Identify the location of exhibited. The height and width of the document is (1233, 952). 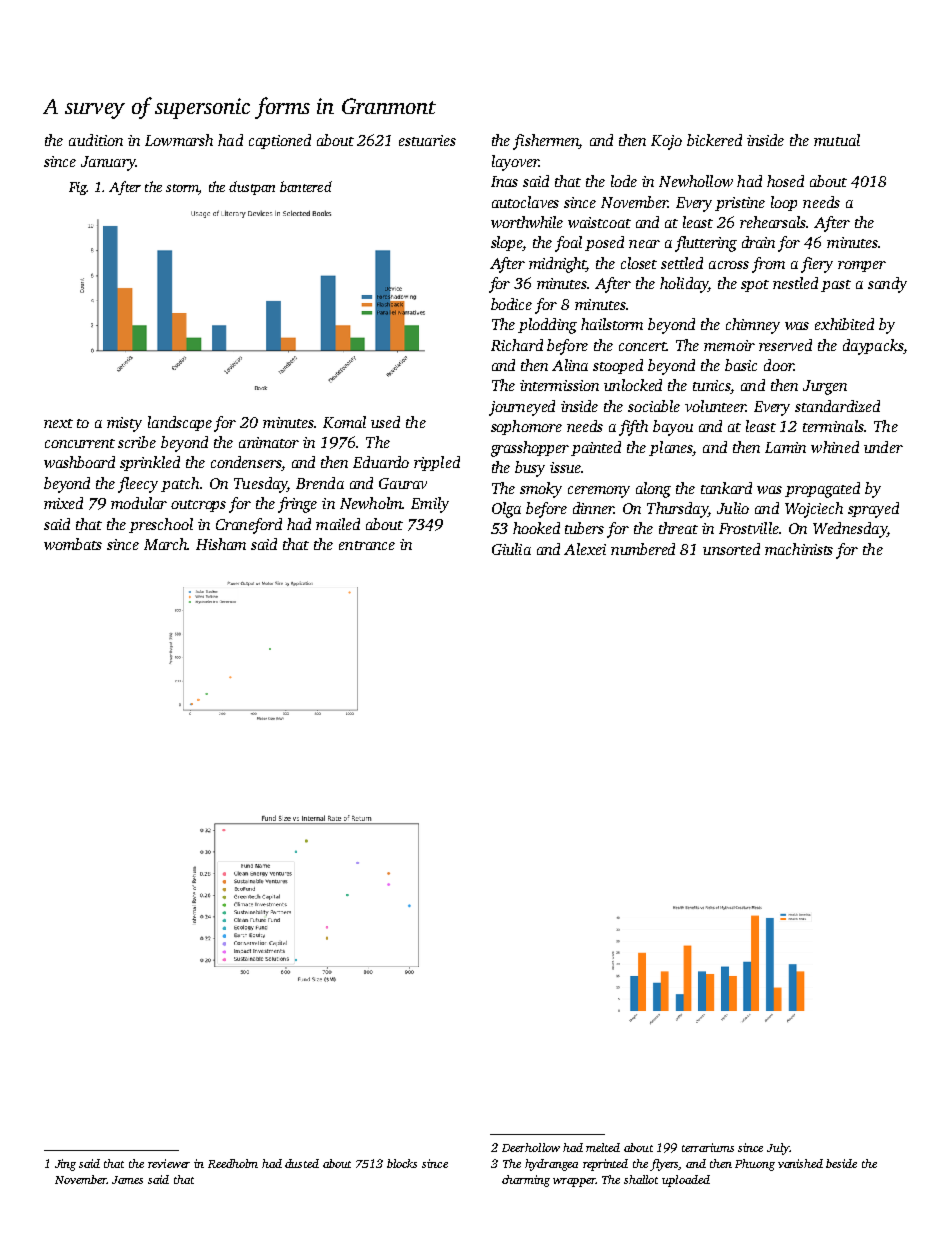
(844, 324).
